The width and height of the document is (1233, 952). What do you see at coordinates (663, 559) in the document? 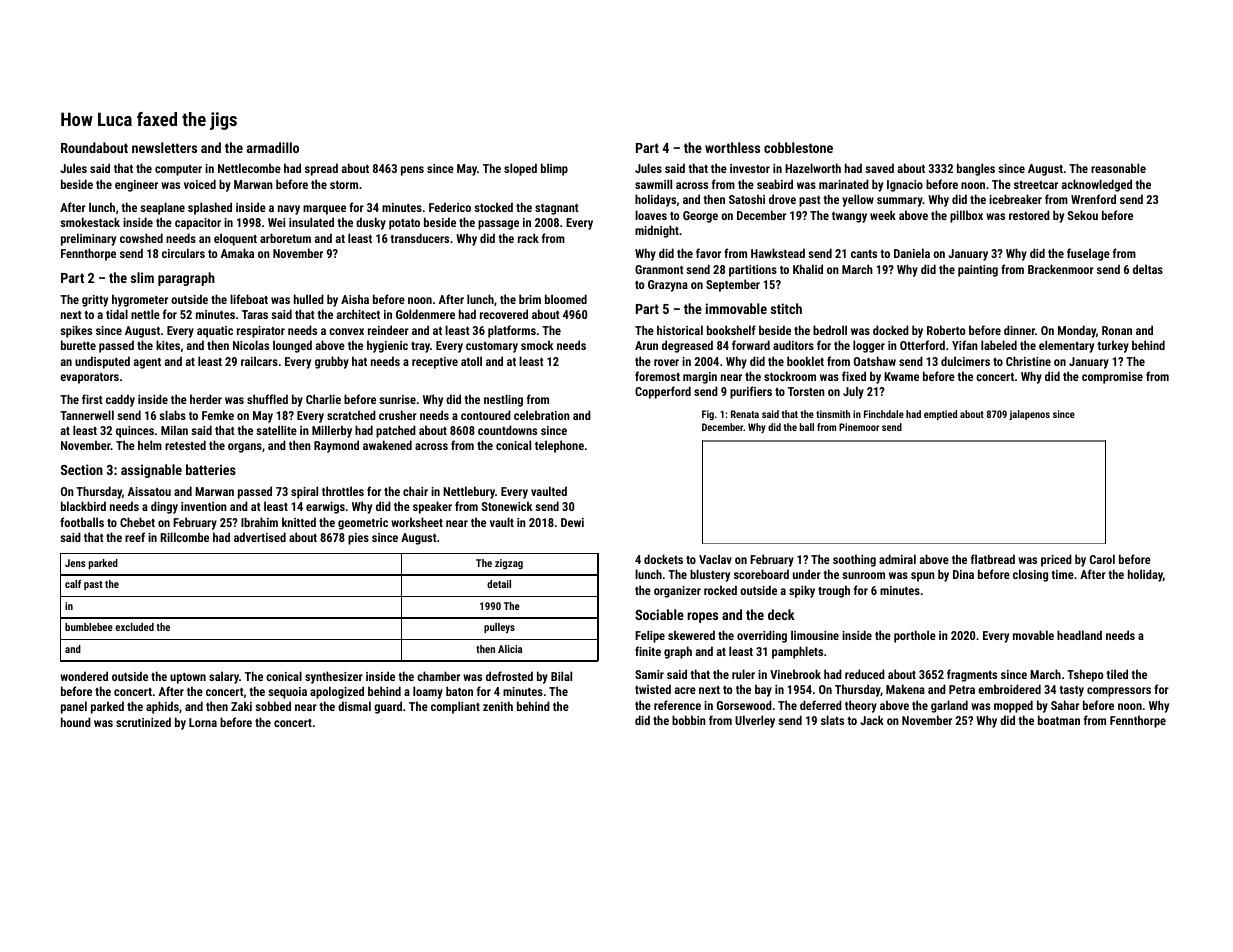
I see `dockets` at bounding box center [663, 559].
